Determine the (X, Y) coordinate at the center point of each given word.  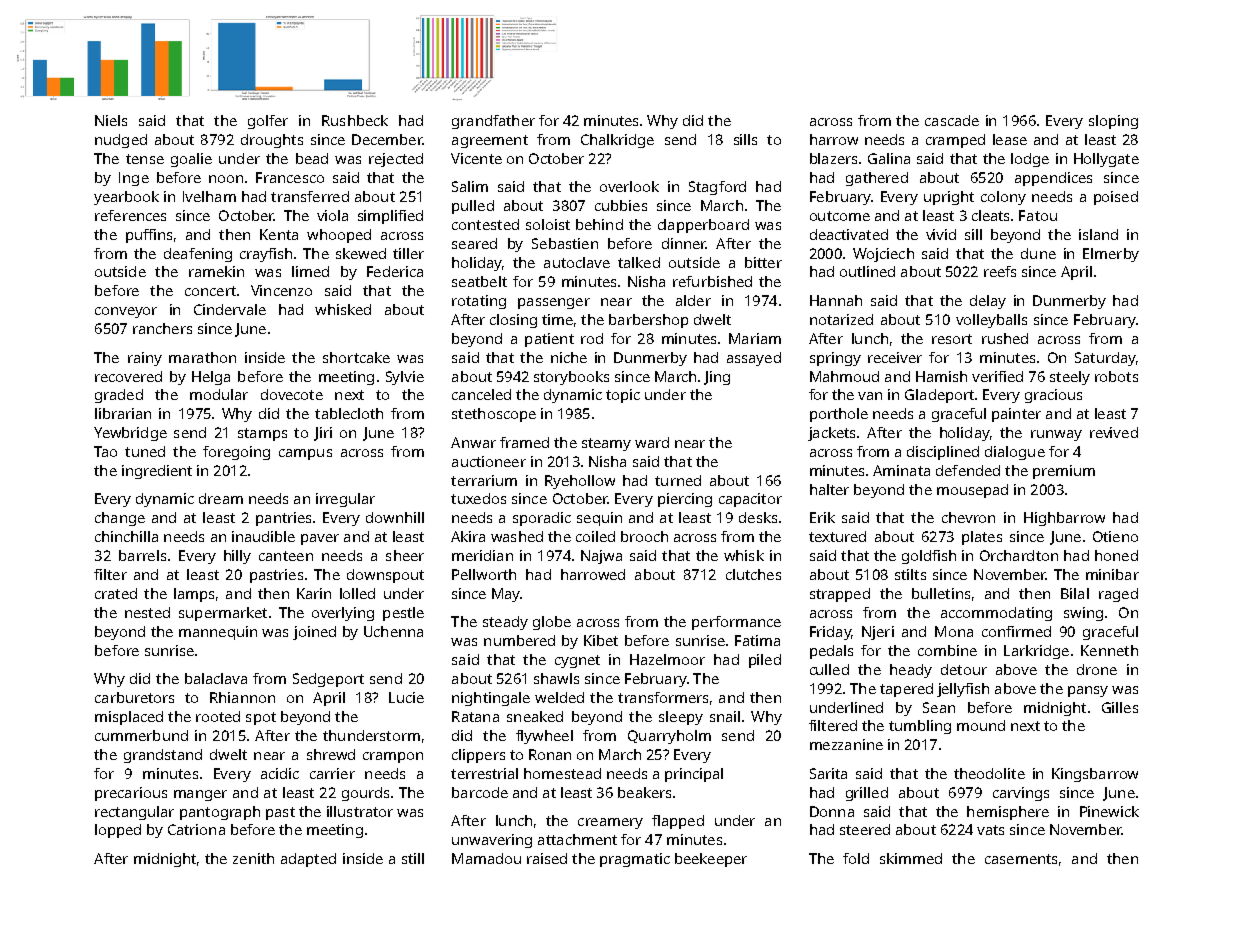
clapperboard (703, 226)
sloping (1113, 122)
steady (505, 623)
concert (210, 291)
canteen (286, 556)
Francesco (290, 177)
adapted (308, 860)
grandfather (493, 122)
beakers (644, 792)
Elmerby (1111, 255)
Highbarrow (1064, 519)
